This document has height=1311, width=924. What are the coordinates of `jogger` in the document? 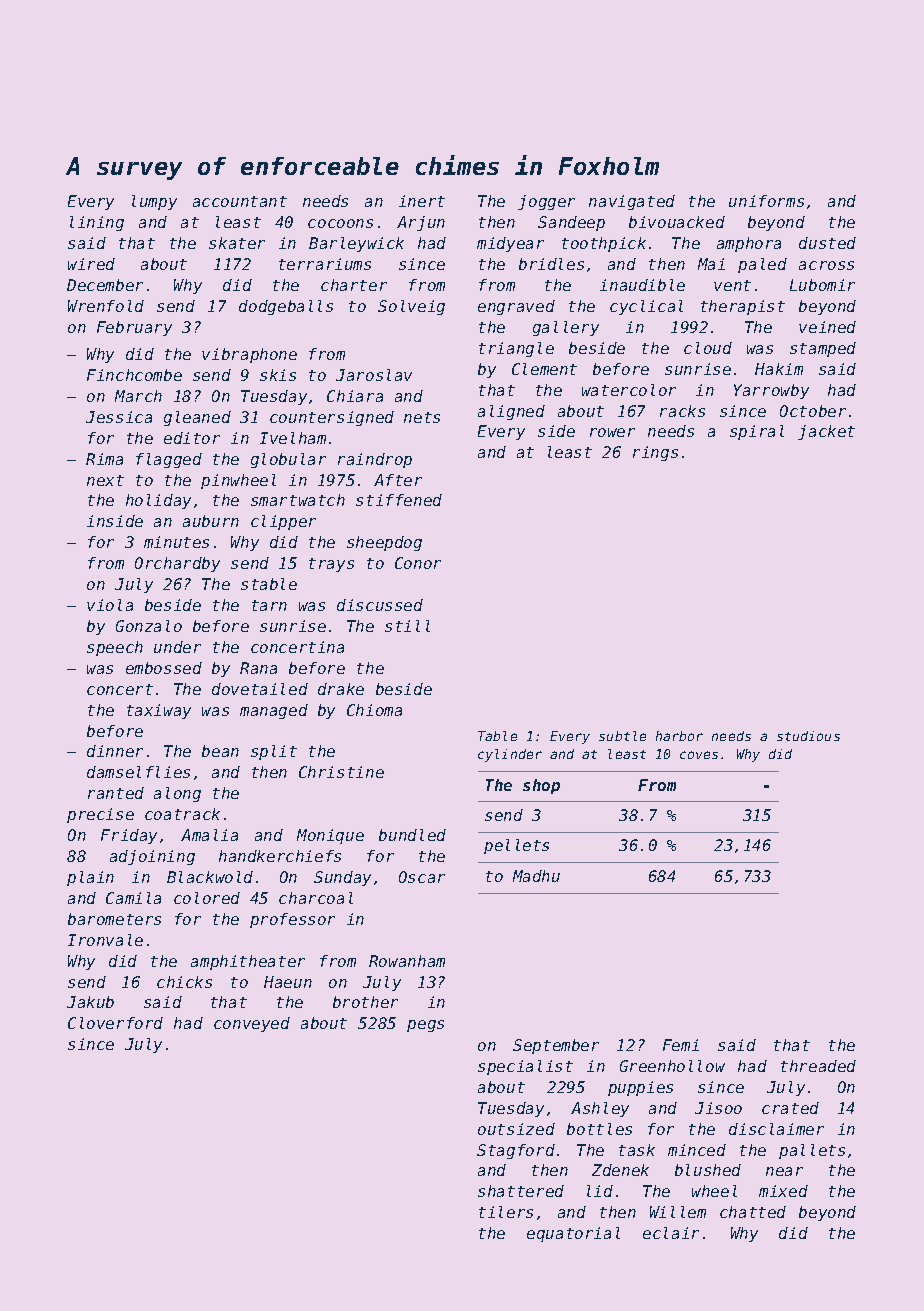 It's located at (546, 202).
